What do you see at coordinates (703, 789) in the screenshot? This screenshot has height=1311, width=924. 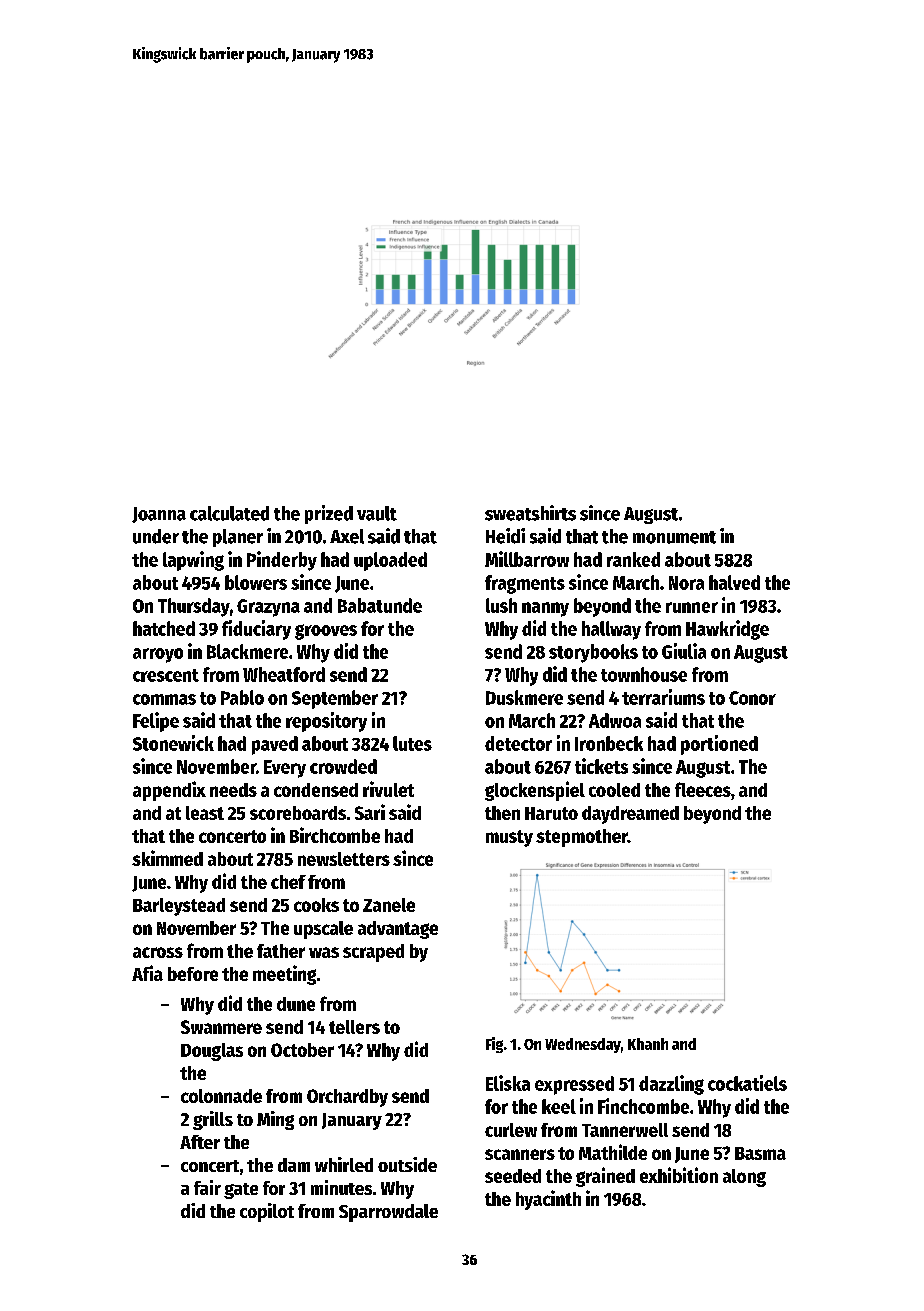 I see `fleeces` at bounding box center [703, 789].
